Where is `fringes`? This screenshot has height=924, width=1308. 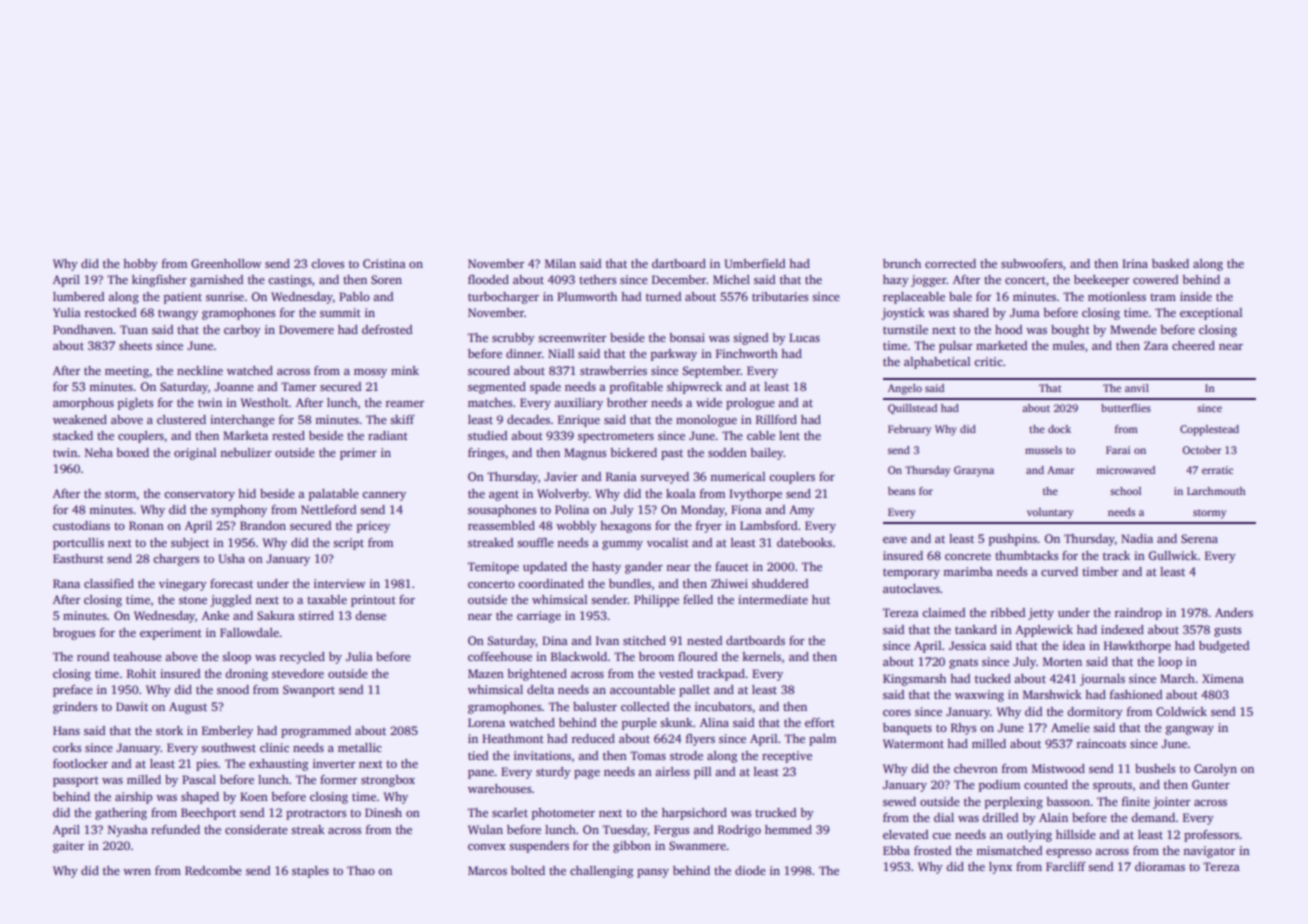 fringes is located at coordinates (486, 454).
